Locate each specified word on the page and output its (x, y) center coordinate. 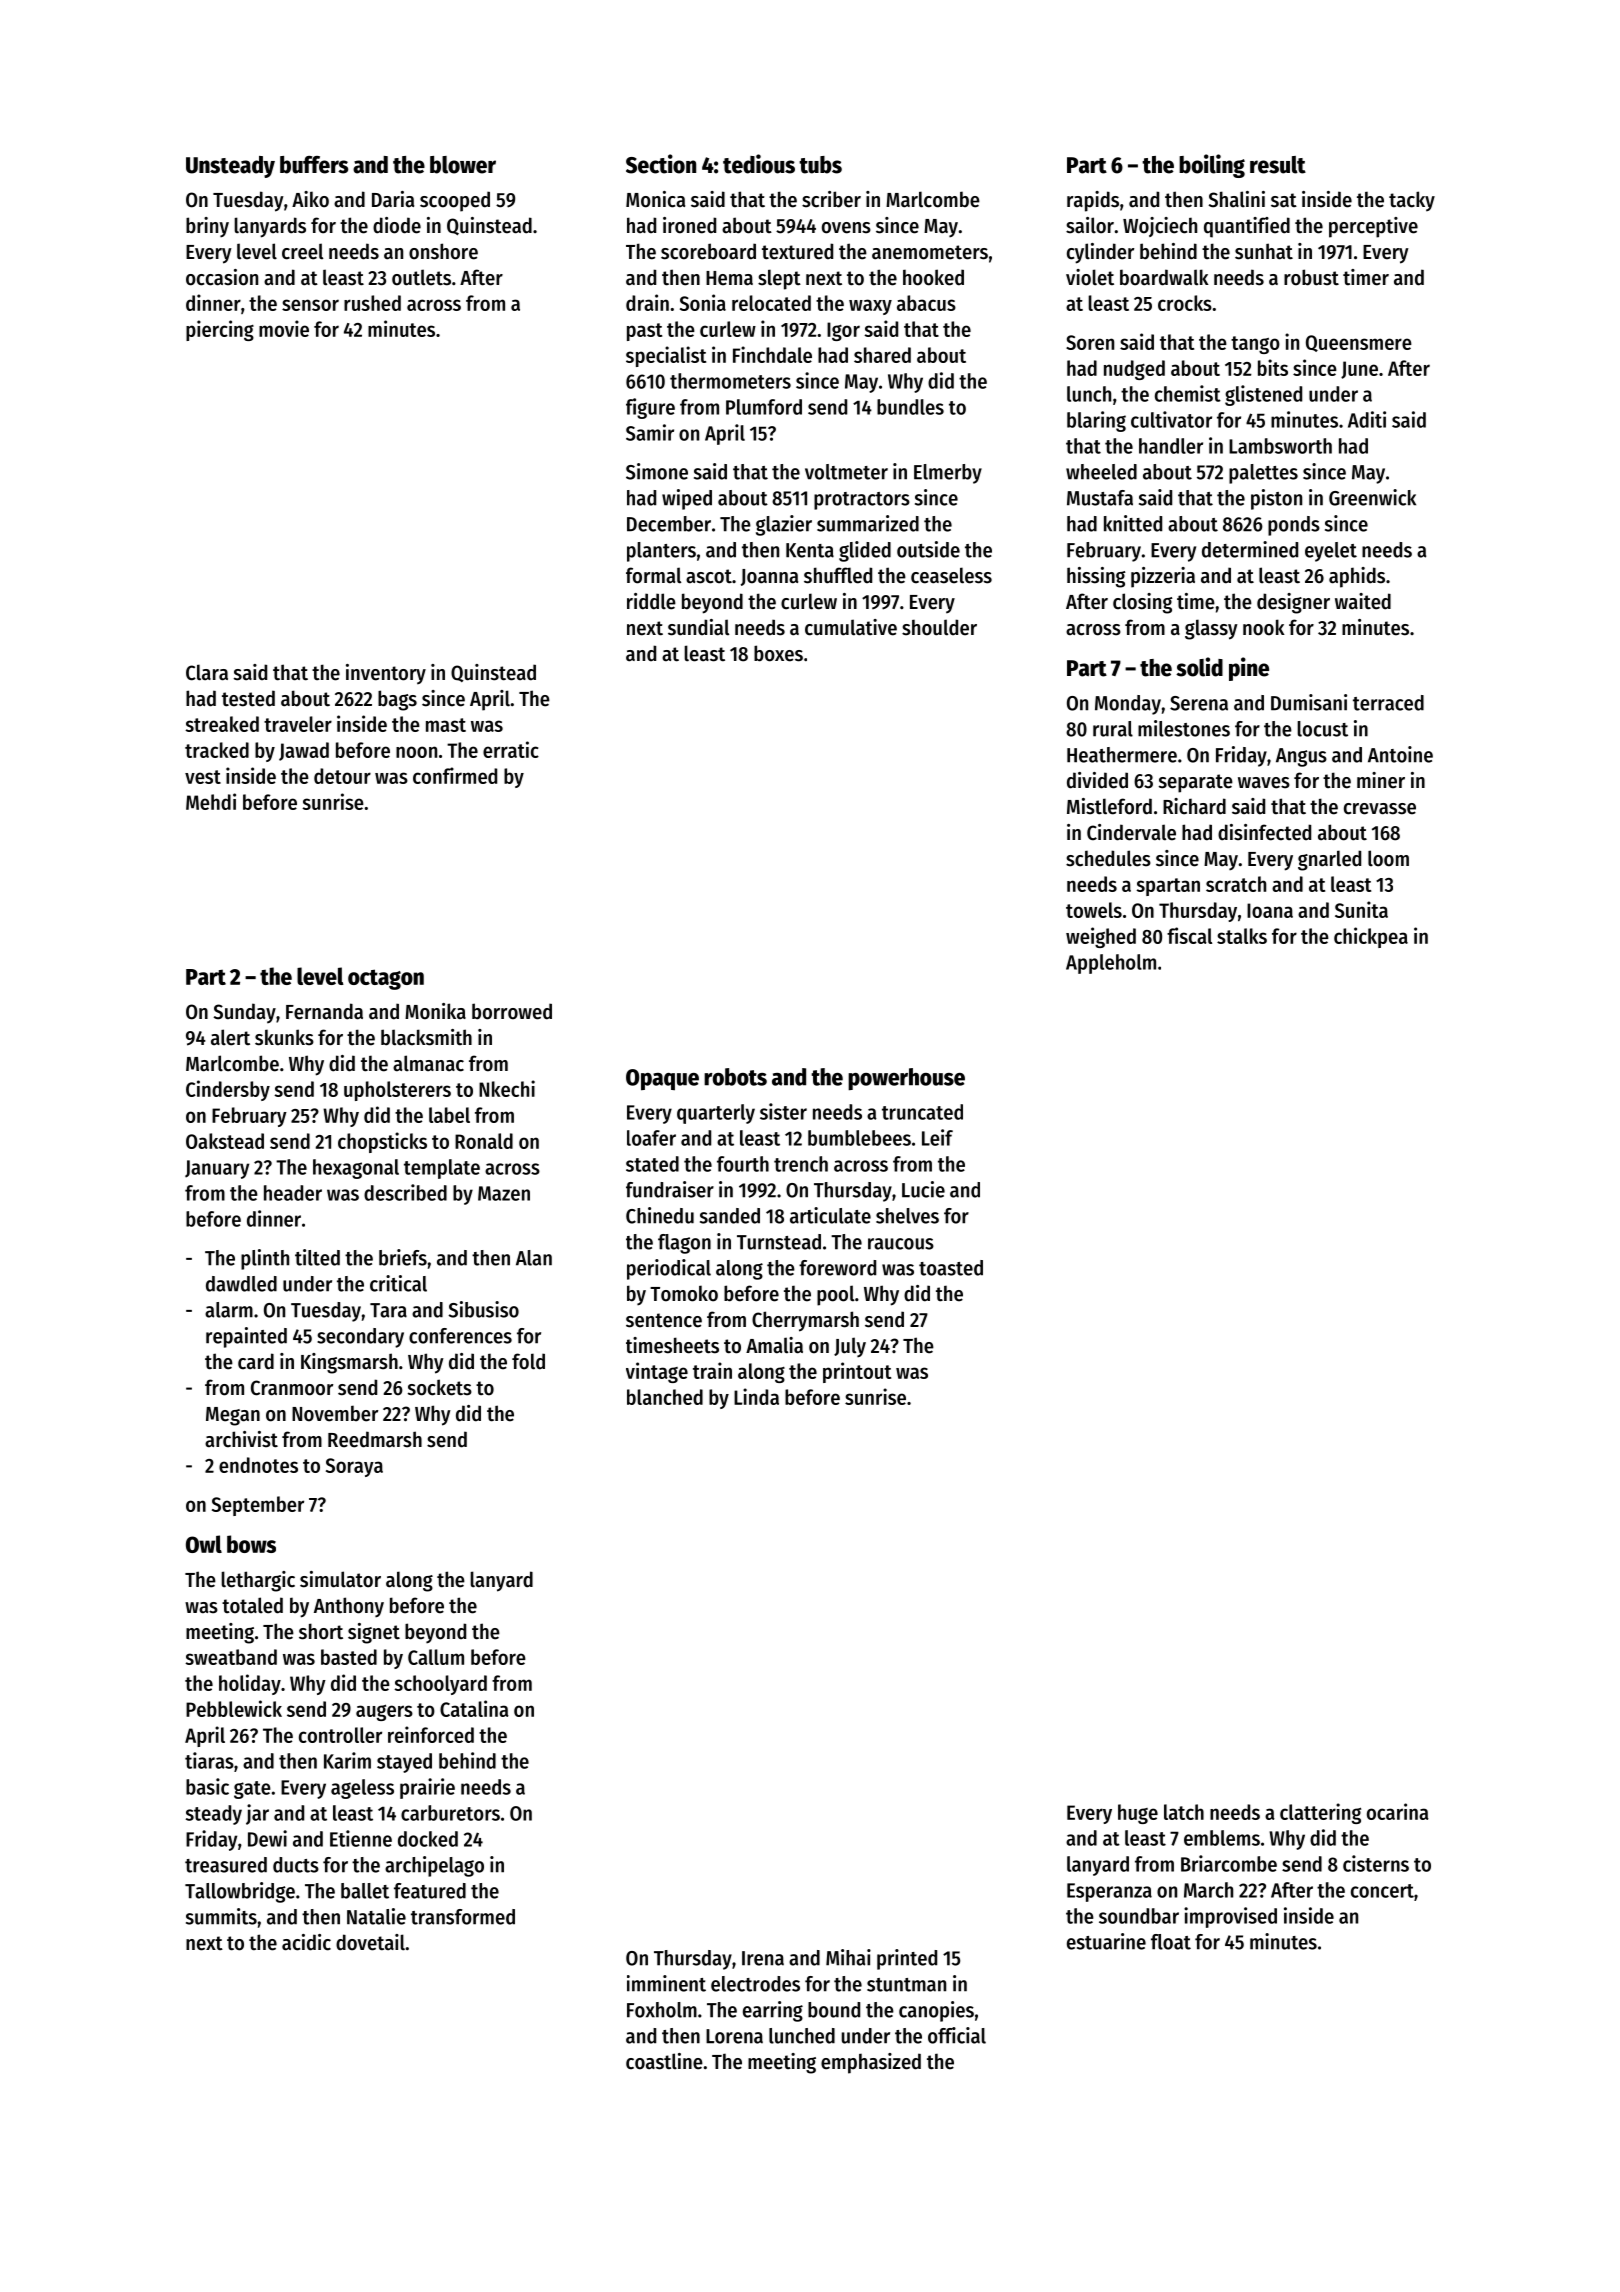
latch (1184, 1812)
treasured (226, 1865)
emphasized (871, 2063)
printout (857, 1372)
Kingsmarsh (349, 1363)
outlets (421, 277)
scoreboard (708, 251)
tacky (1412, 201)
